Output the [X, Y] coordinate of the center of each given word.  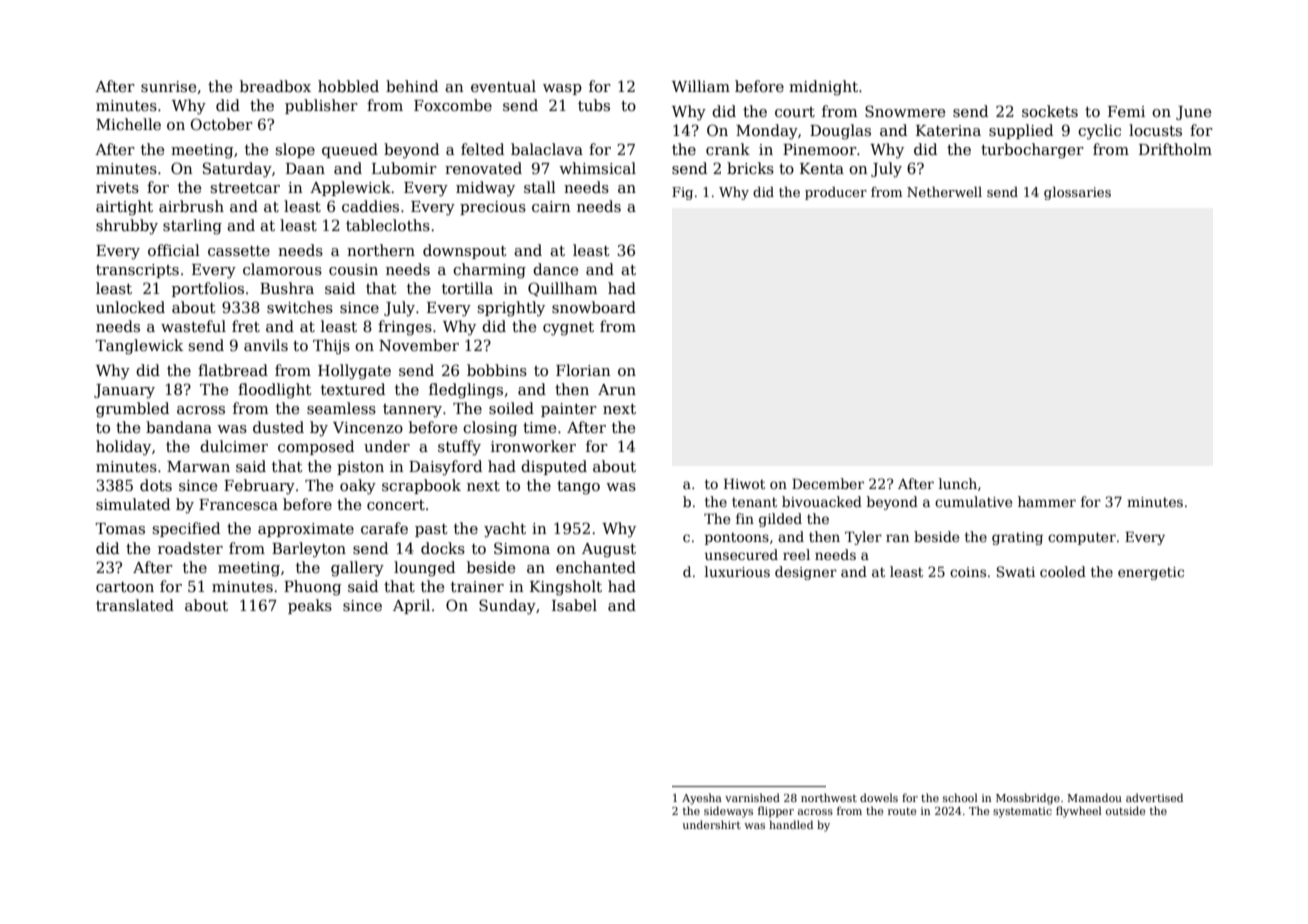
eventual [503, 86]
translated [135, 605]
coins [968, 572]
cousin [353, 269]
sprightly [511, 309]
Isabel [574, 605]
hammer [1047, 501]
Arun [617, 389]
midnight [823, 88]
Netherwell [944, 192]
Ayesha [702, 799]
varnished [752, 797]
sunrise [168, 86]
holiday [123, 448]
